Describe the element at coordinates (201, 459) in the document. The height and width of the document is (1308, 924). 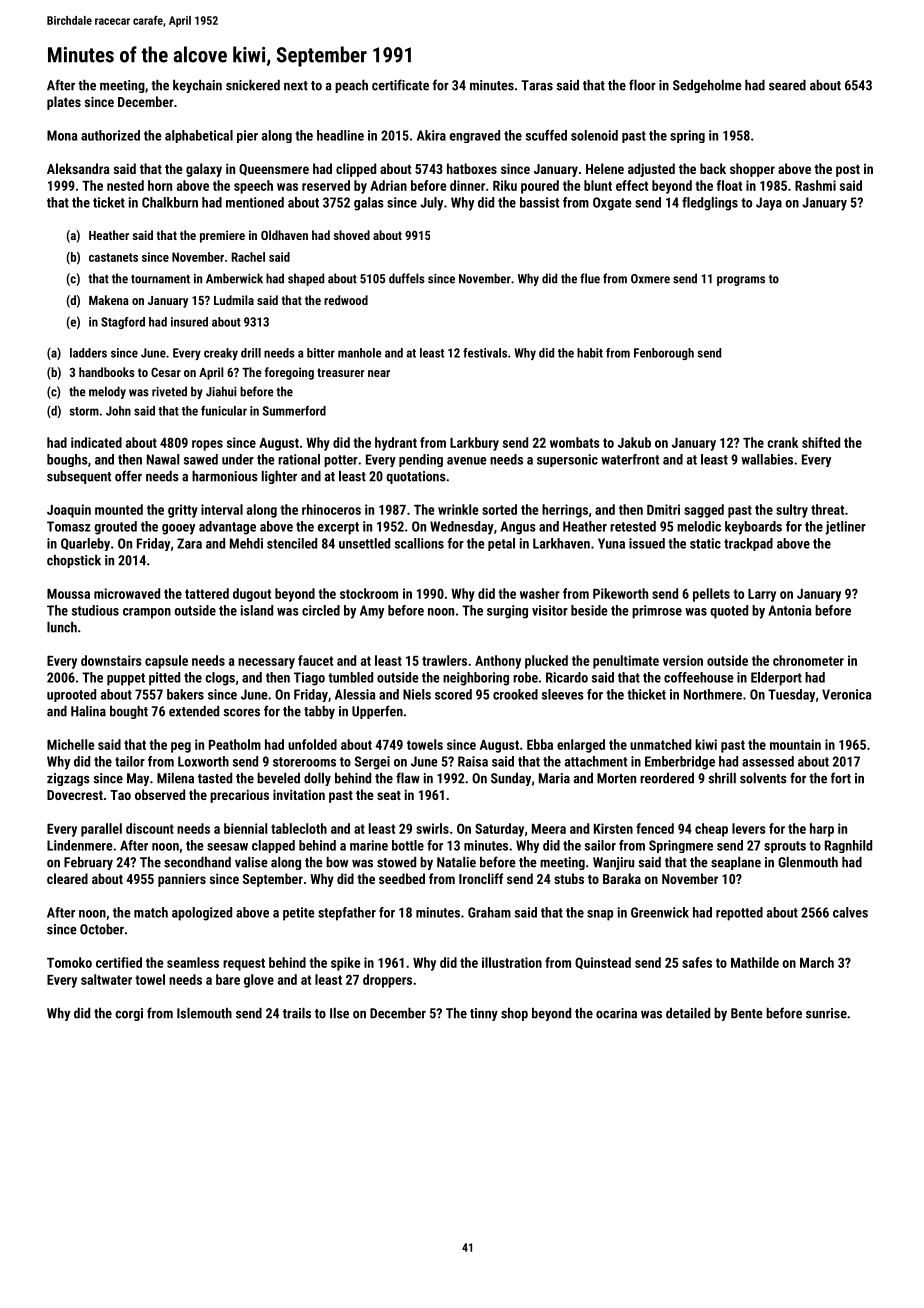
I see `sawed` at that location.
